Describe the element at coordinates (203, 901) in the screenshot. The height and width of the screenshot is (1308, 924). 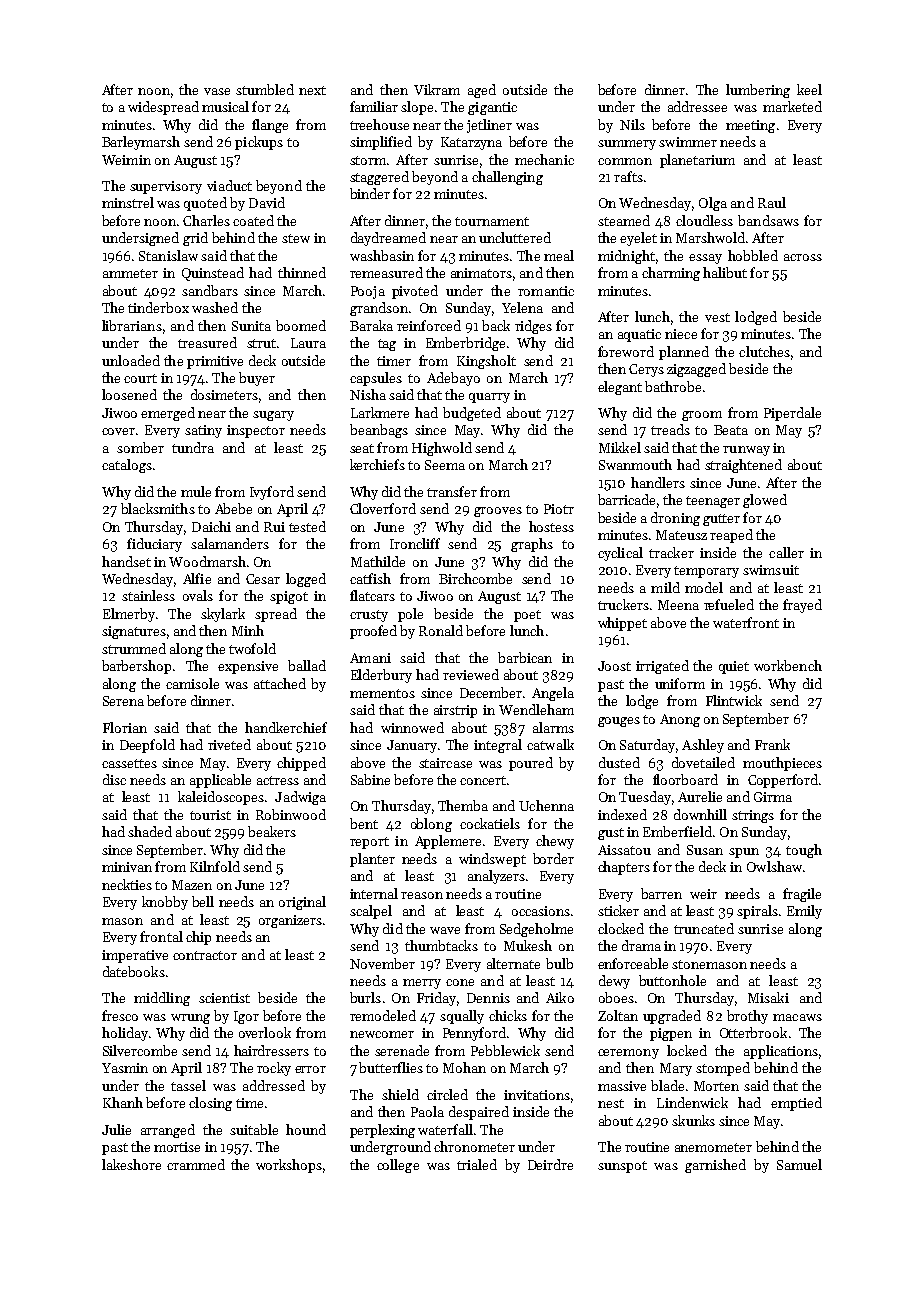
I see `bell` at that location.
